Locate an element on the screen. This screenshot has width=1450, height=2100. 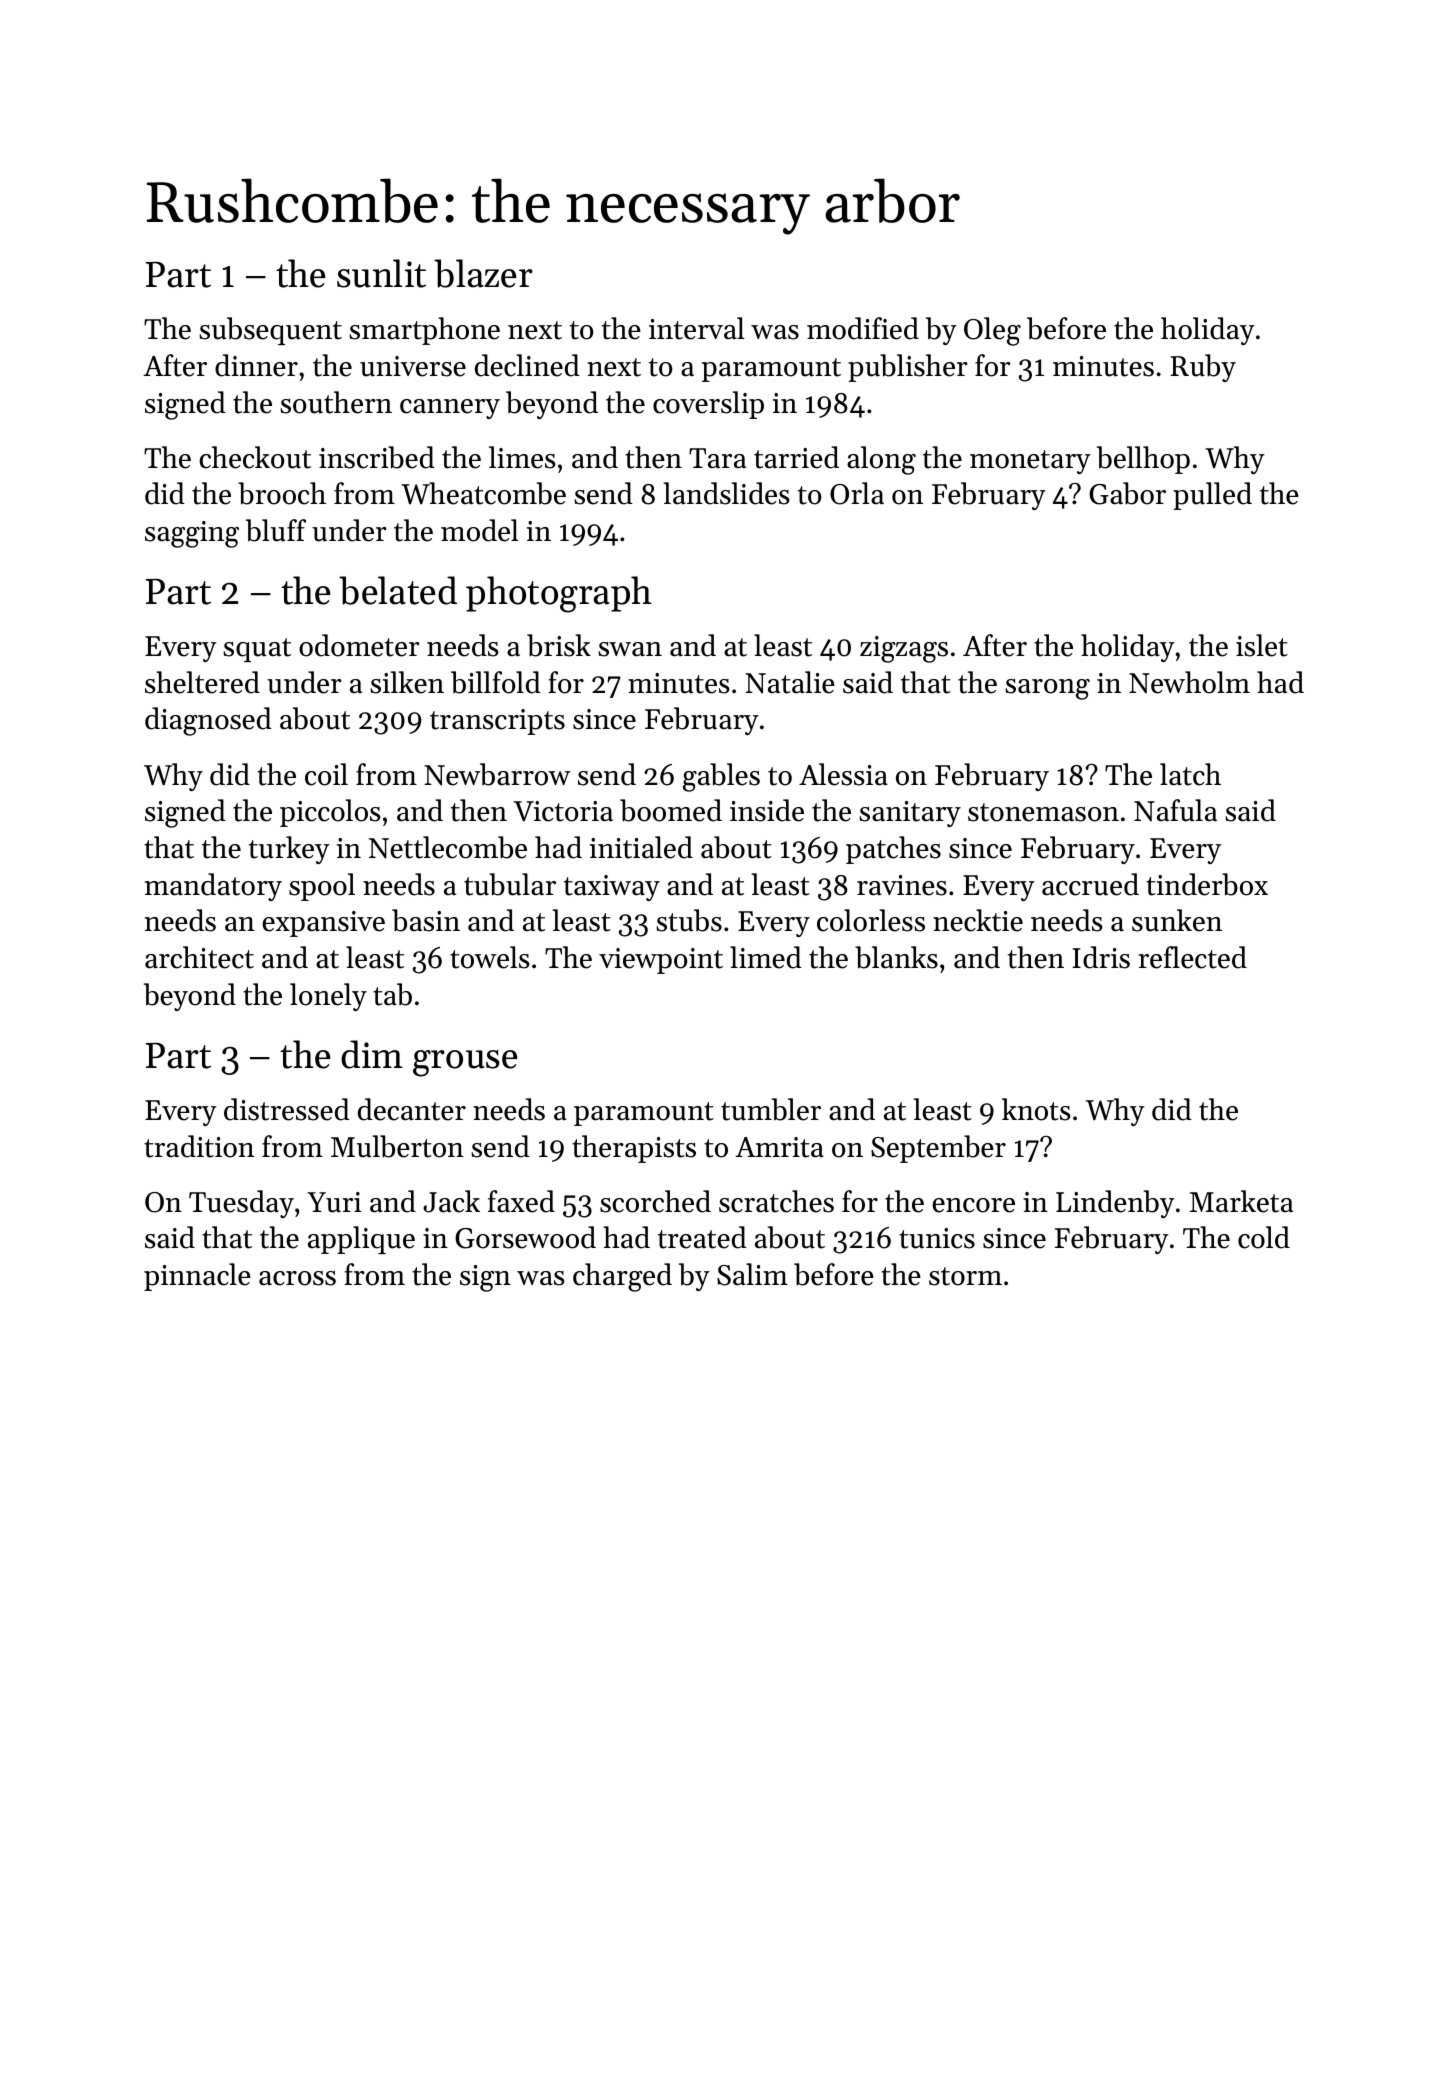
limes is located at coordinates (522, 457).
